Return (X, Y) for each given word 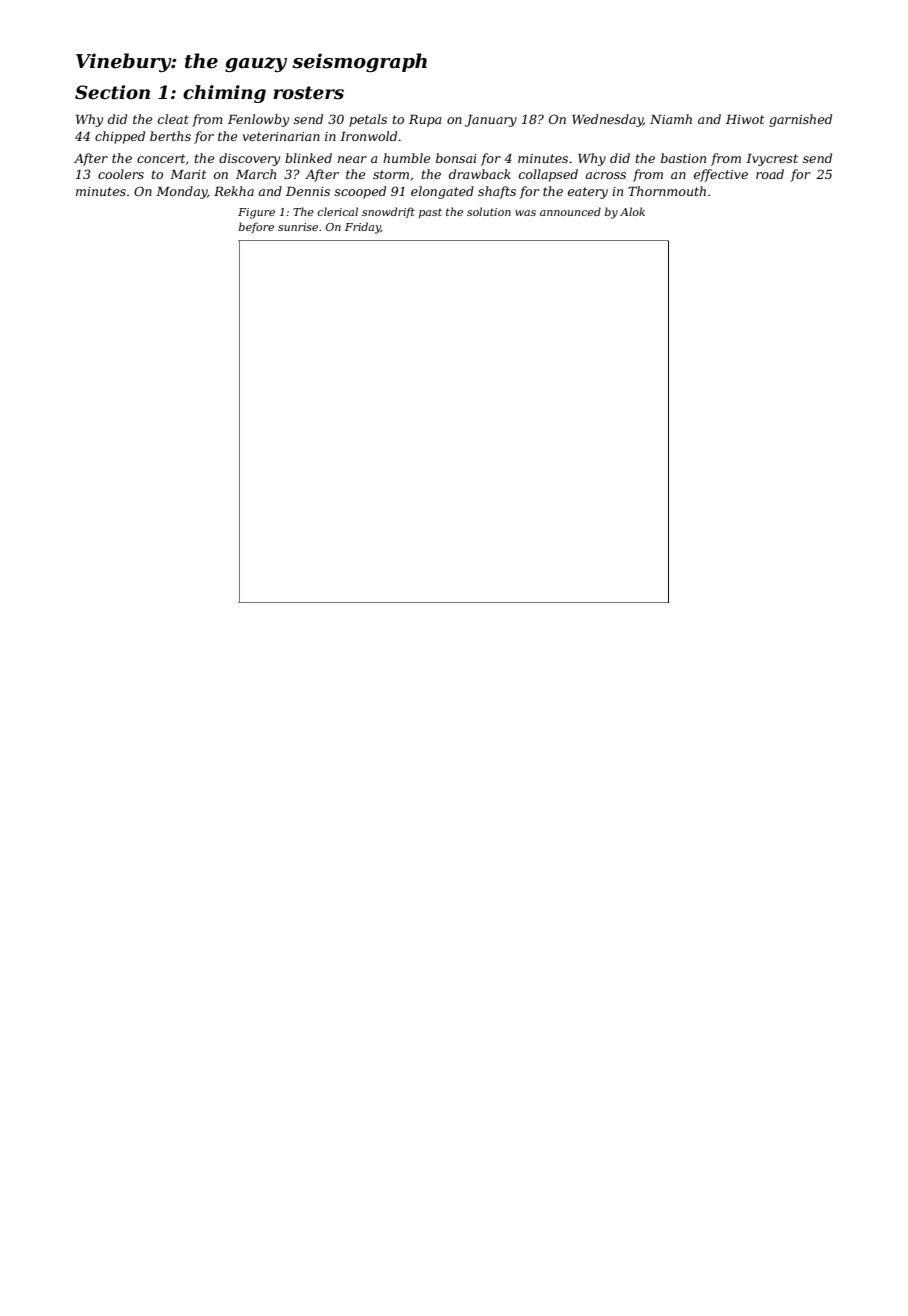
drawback (480, 174)
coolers (121, 174)
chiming (224, 94)
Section (112, 92)
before (256, 227)
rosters (308, 93)
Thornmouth (667, 191)
